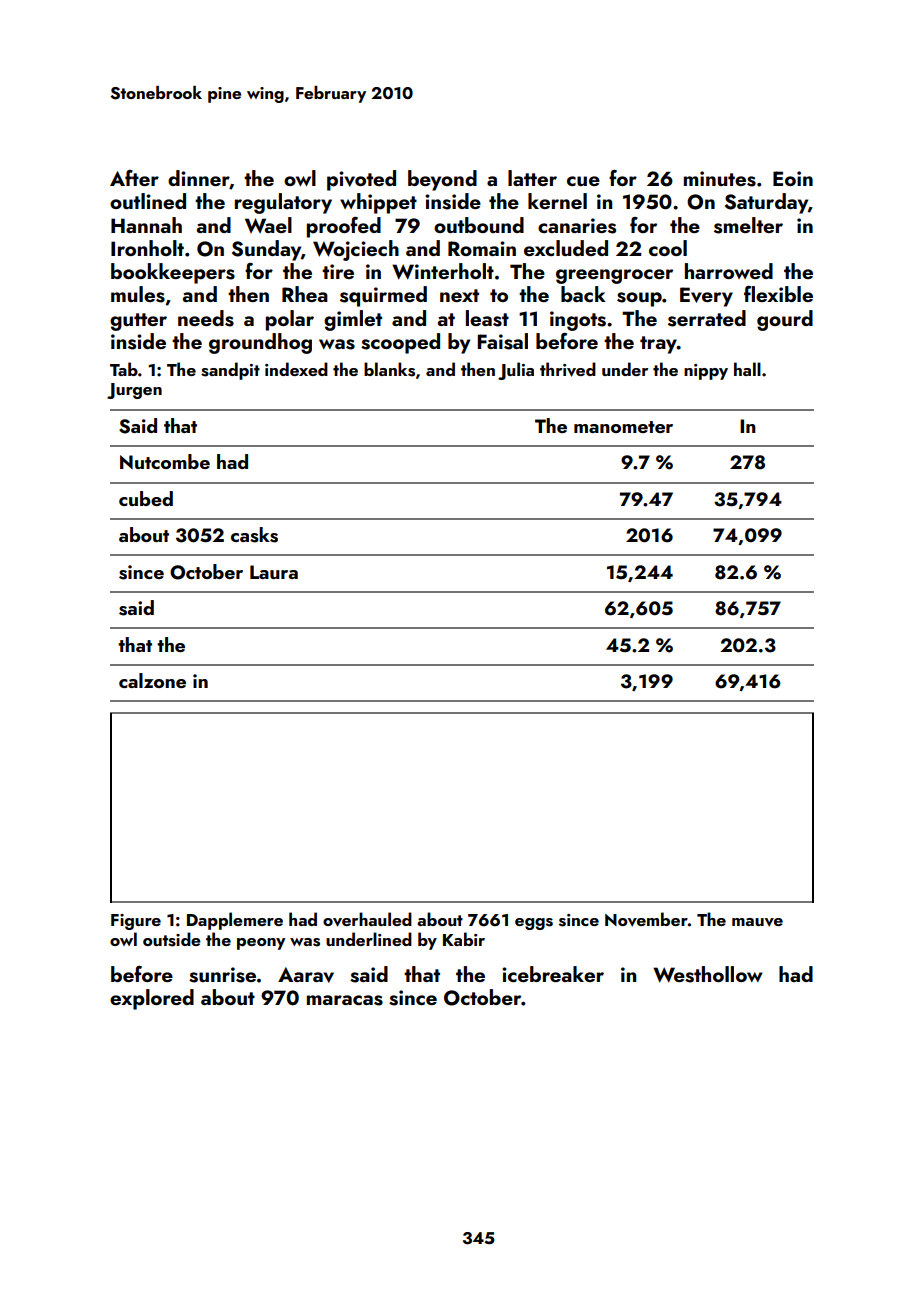 The height and width of the document is (1311, 924). I want to click on cue, so click(583, 181).
